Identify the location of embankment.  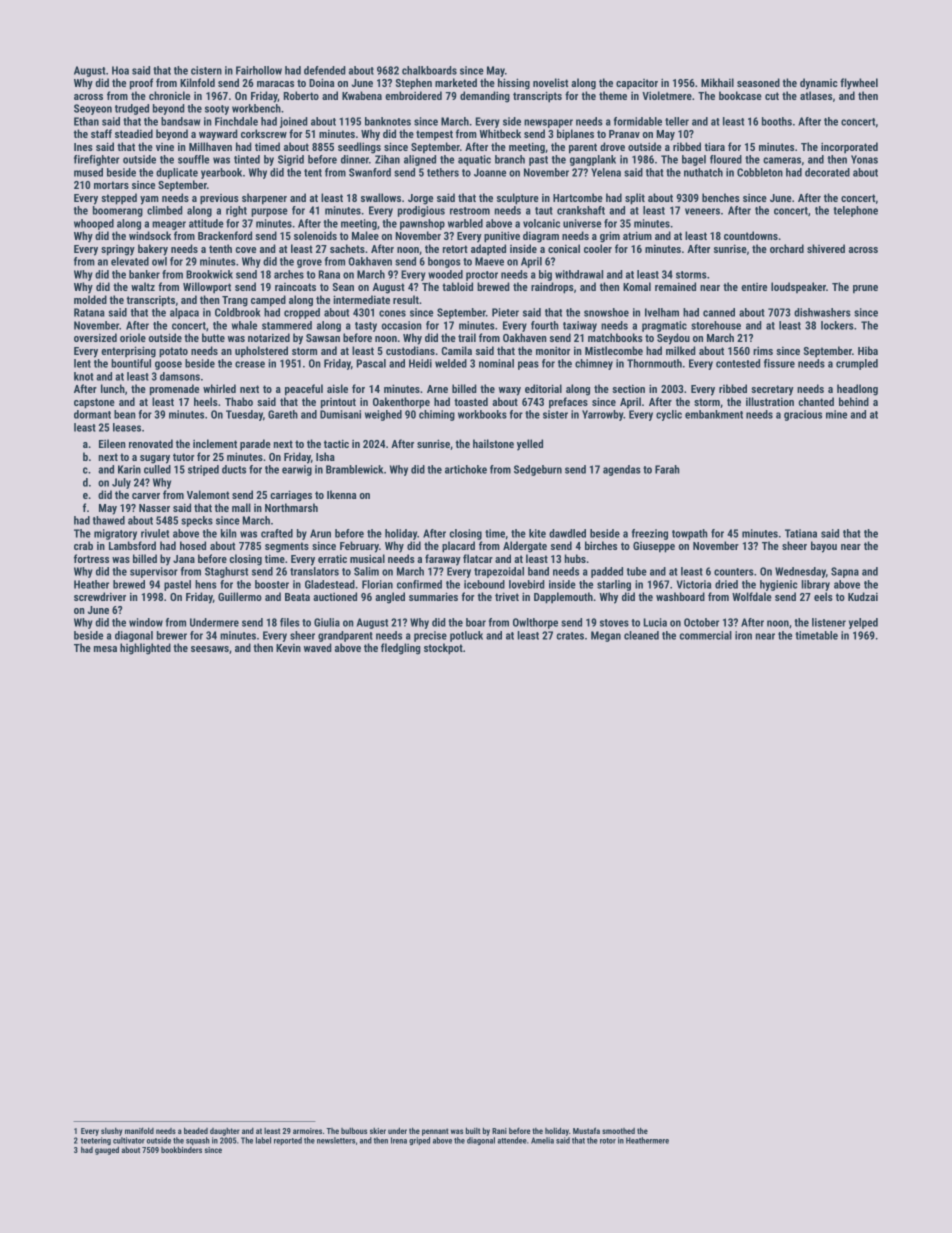
(714, 414).
